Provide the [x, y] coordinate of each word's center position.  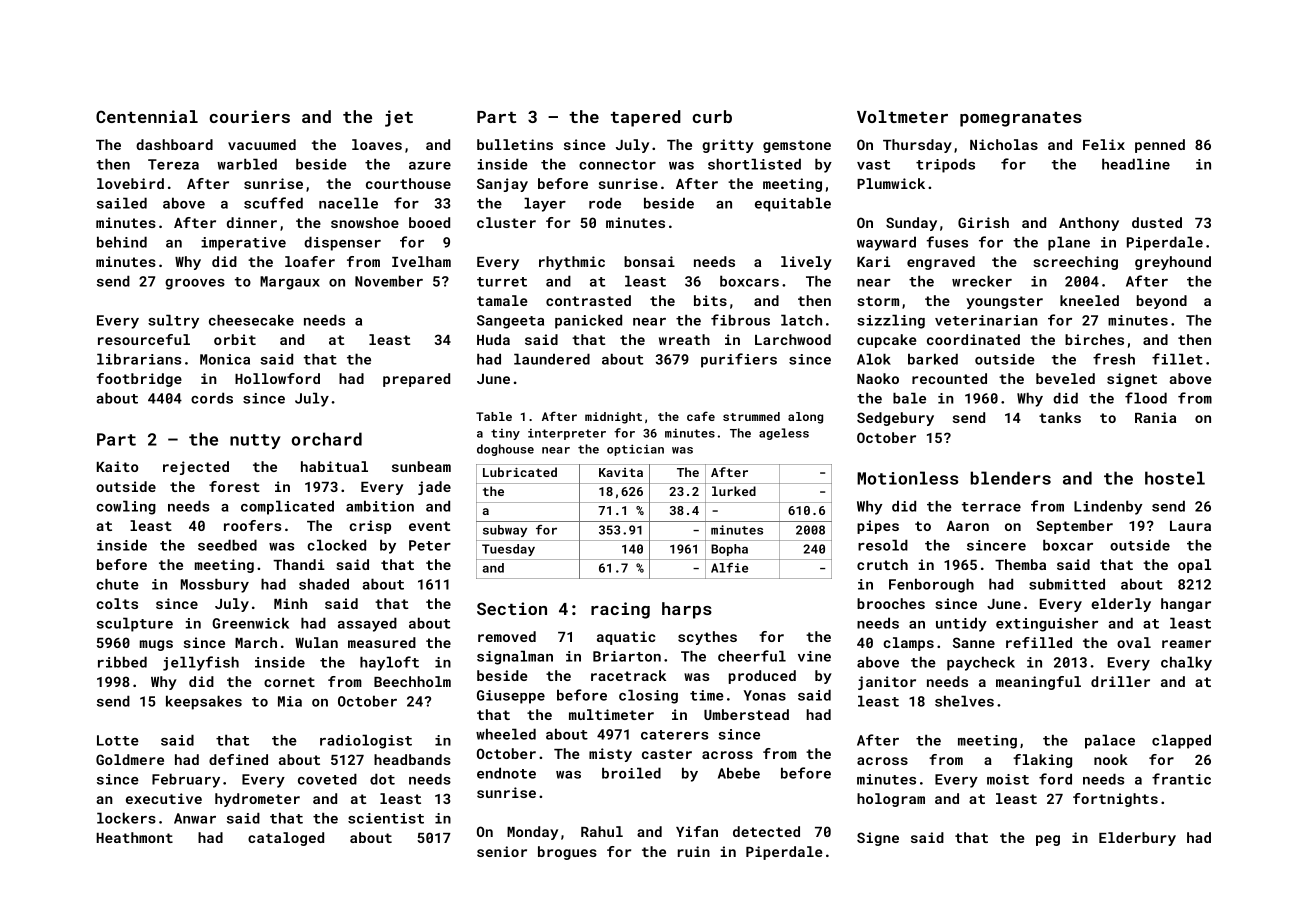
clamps [908, 644]
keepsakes [204, 702]
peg [1048, 840]
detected [766, 831]
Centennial [147, 116]
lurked [734, 491]
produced [762, 677]
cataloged [286, 839]
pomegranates [1021, 119]
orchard [327, 439]
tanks [1060, 417]
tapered [646, 118]
